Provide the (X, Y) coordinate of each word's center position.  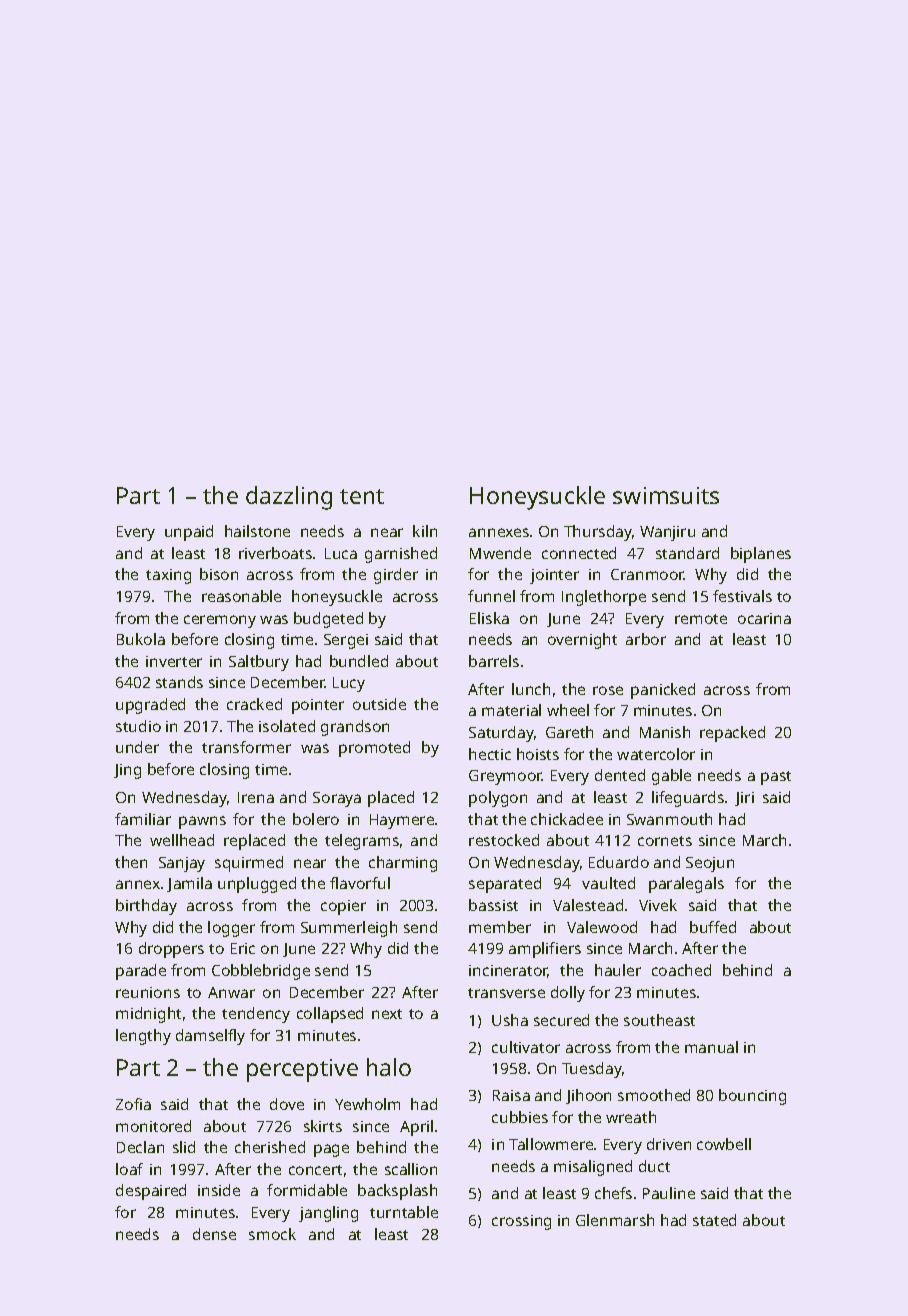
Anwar (231, 992)
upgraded (150, 706)
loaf (129, 1169)
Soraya (337, 799)
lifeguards (688, 799)
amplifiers (545, 950)
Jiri (744, 799)
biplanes (761, 555)
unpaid (189, 533)
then (131, 862)
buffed (713, 927)
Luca (341, 553)
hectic (490, 754)
